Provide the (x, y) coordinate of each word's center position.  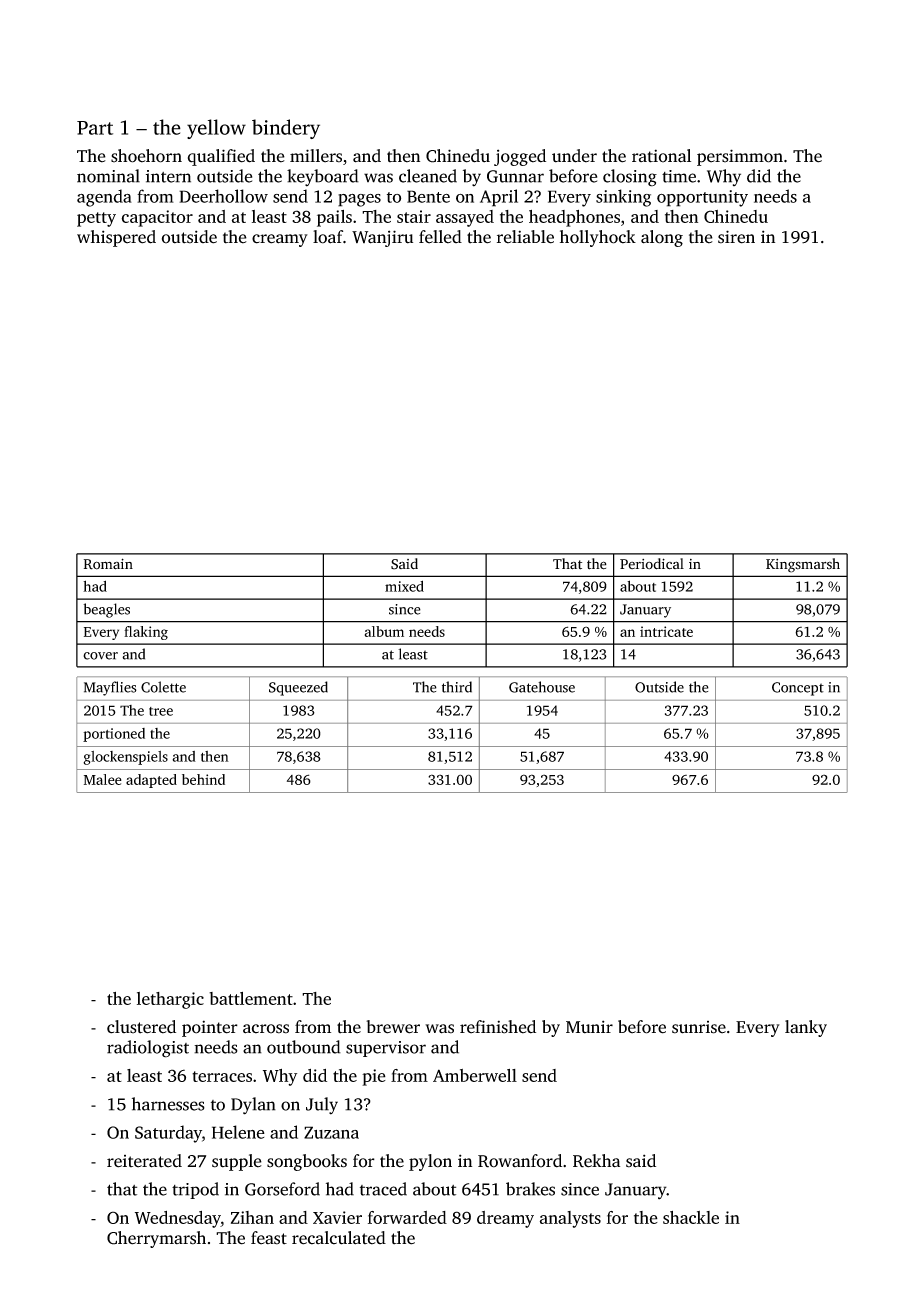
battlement (251, 998)
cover (100, 656)
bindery (286, 129)
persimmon (740, 157)
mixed (404, 586)
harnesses (168, 1104)
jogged (520, 157)
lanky (806, 1028)
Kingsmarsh (803, 565)
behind (203, 779)
